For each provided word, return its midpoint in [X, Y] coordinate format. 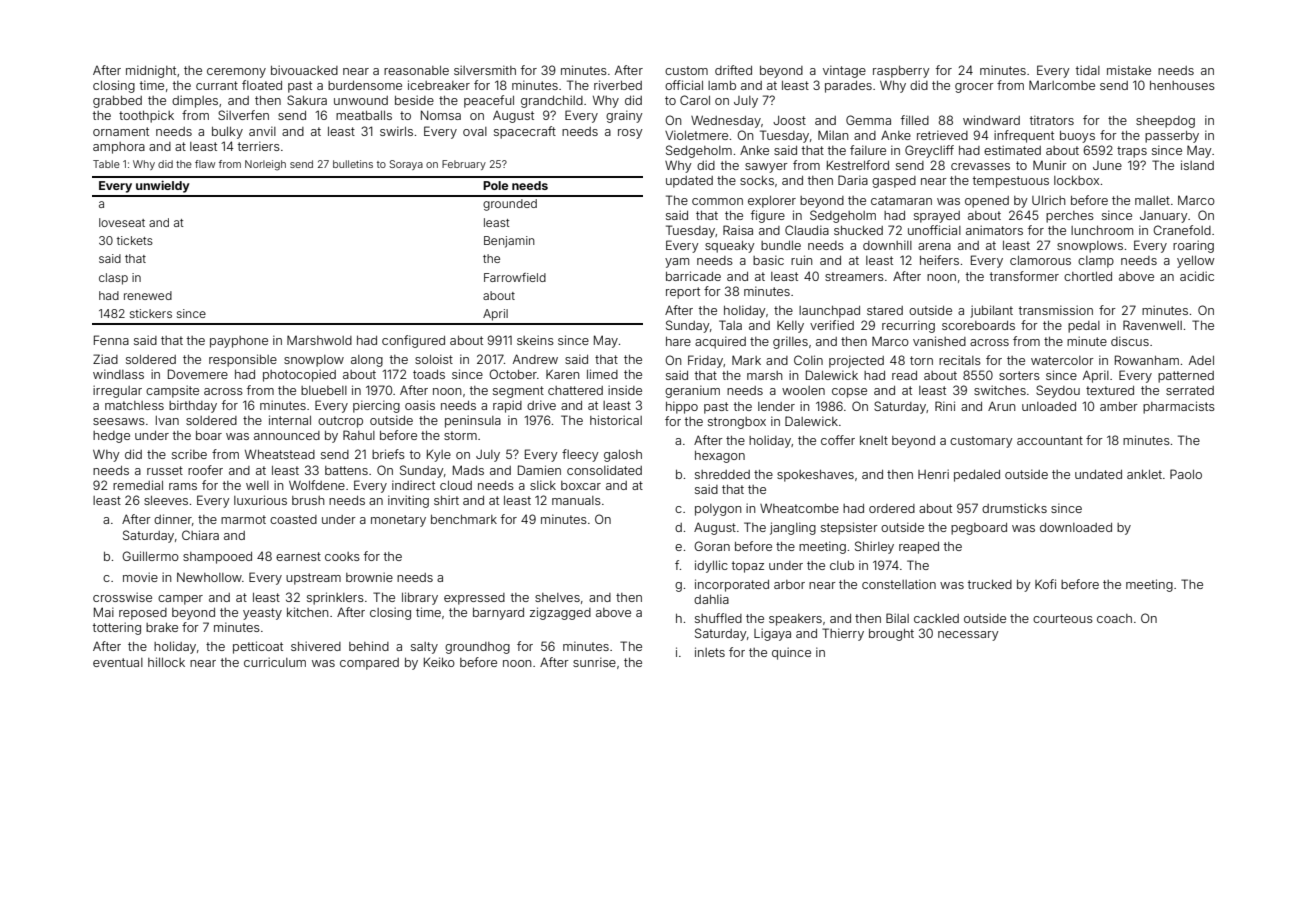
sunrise [594, 662]
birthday [193, 406]
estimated [1012, 150]
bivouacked [304, 70]
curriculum [275, 662]
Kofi [1045, 584]
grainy [624, 116]
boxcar [581, 485]
